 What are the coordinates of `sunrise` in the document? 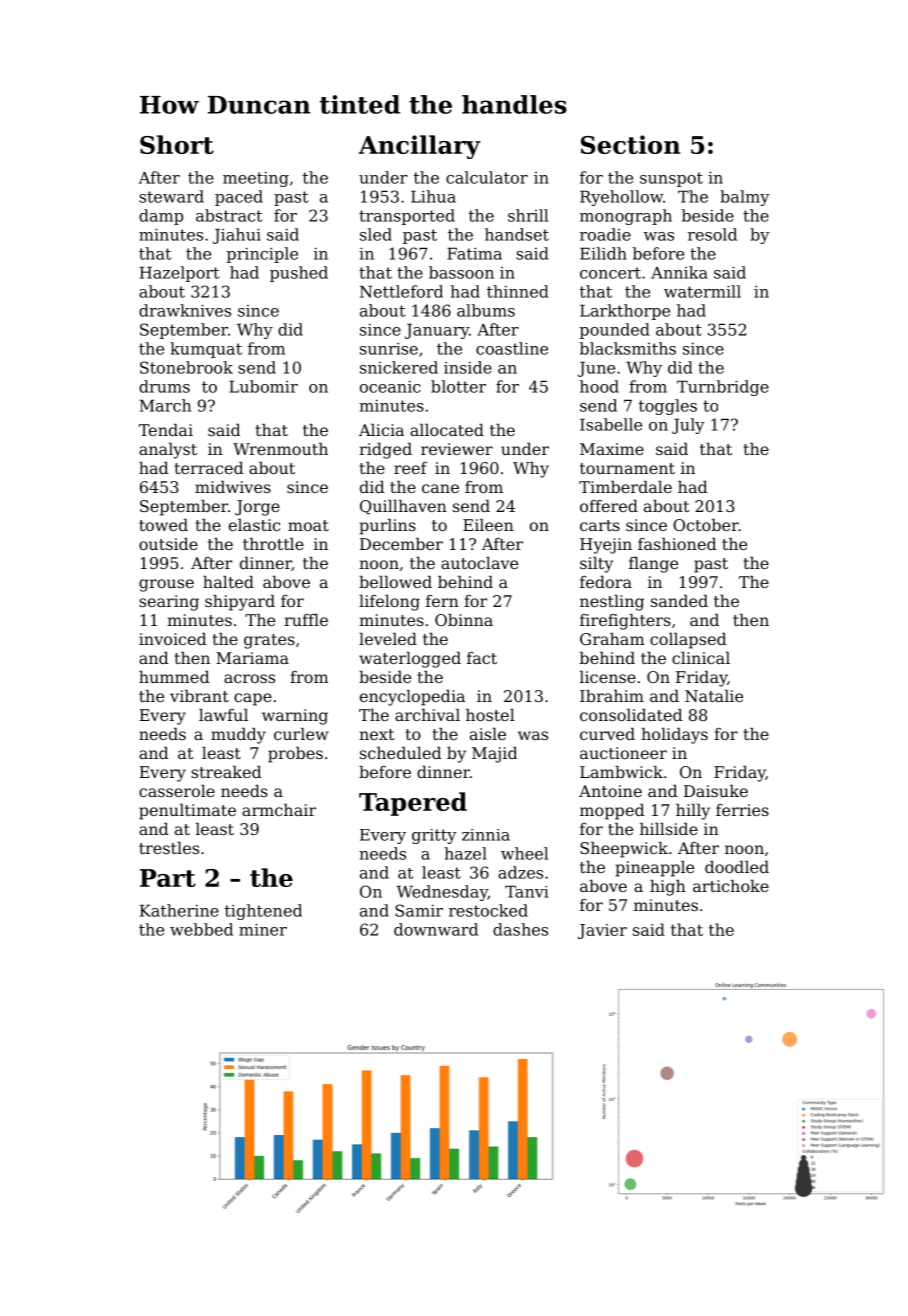 It's located at (389, 349).
